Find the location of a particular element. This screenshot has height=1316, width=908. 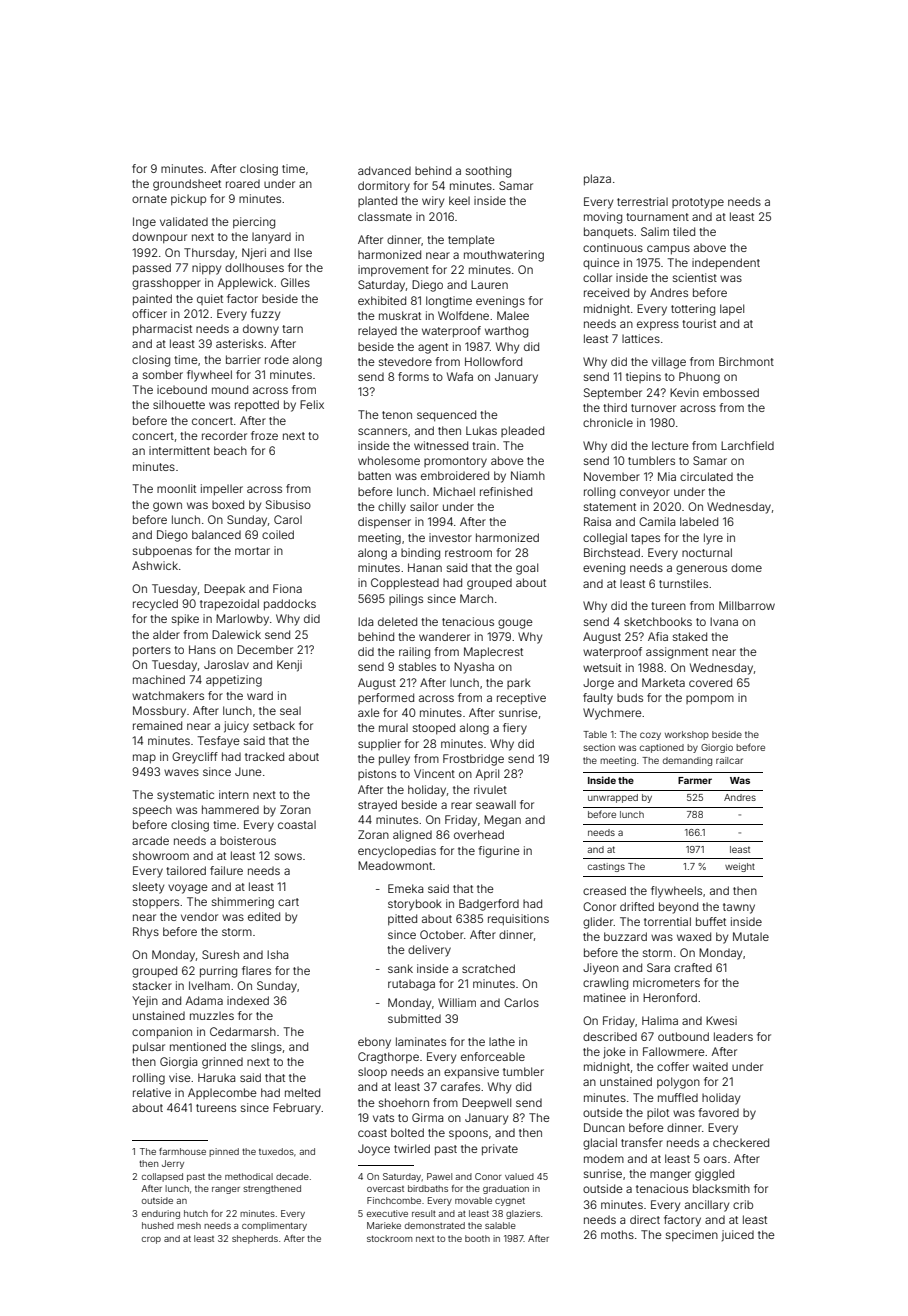

April is located at coordinates (487, 775).
